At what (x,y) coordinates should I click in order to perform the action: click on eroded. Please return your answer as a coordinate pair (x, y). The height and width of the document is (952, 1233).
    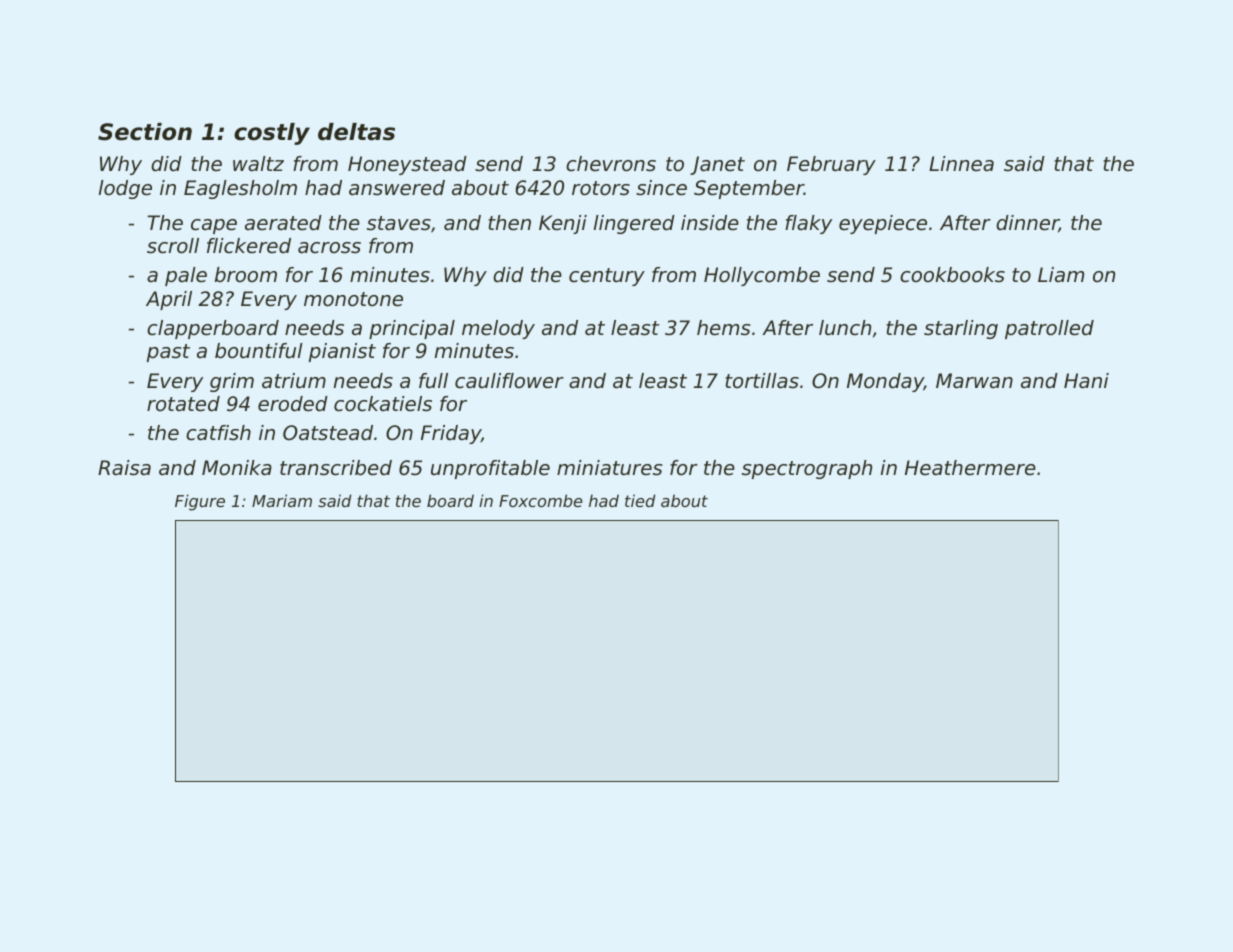
    Looking at the image, I should click on (293, 404).
